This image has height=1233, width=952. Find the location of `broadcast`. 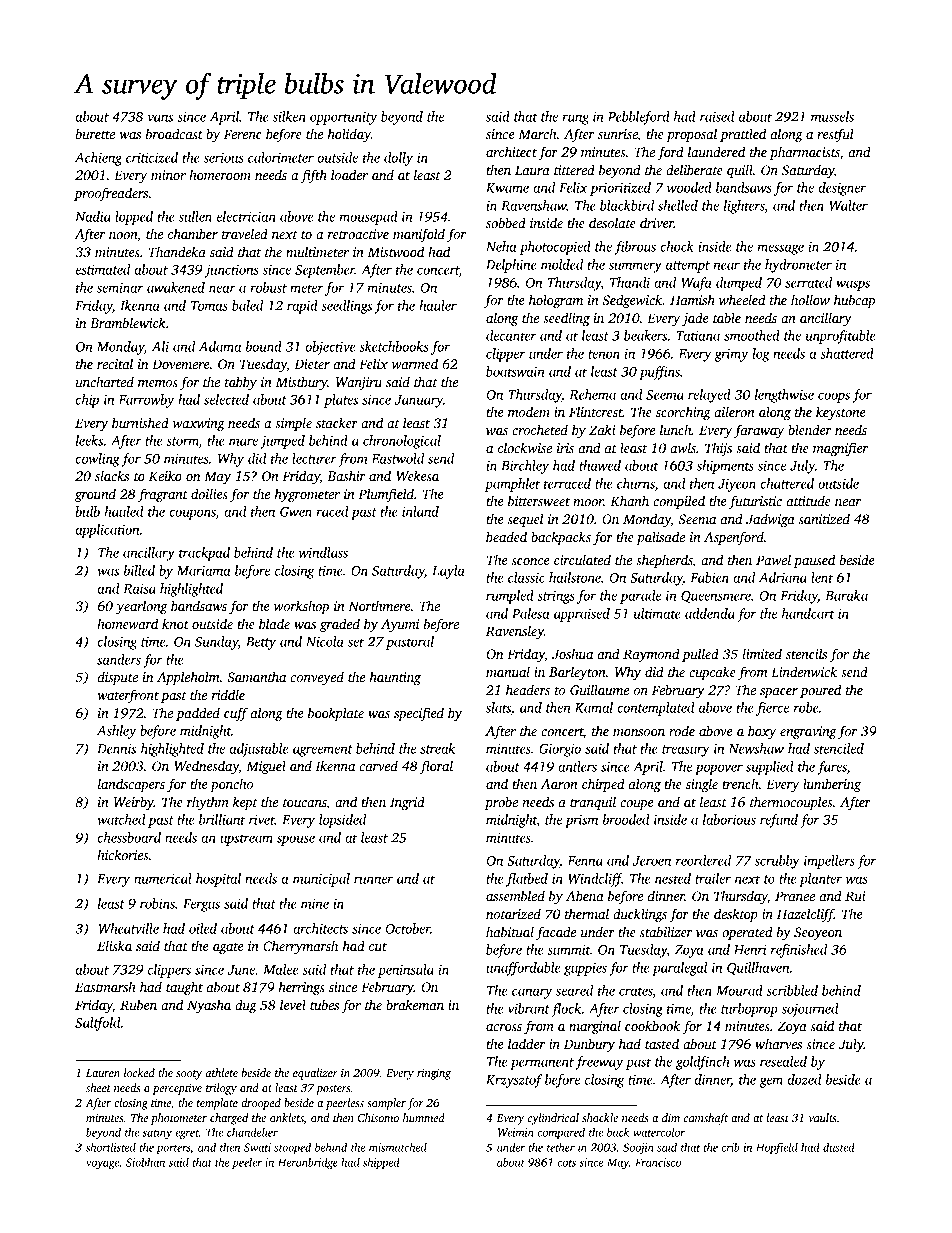

broadcast is located at coordinates (174, 133).
